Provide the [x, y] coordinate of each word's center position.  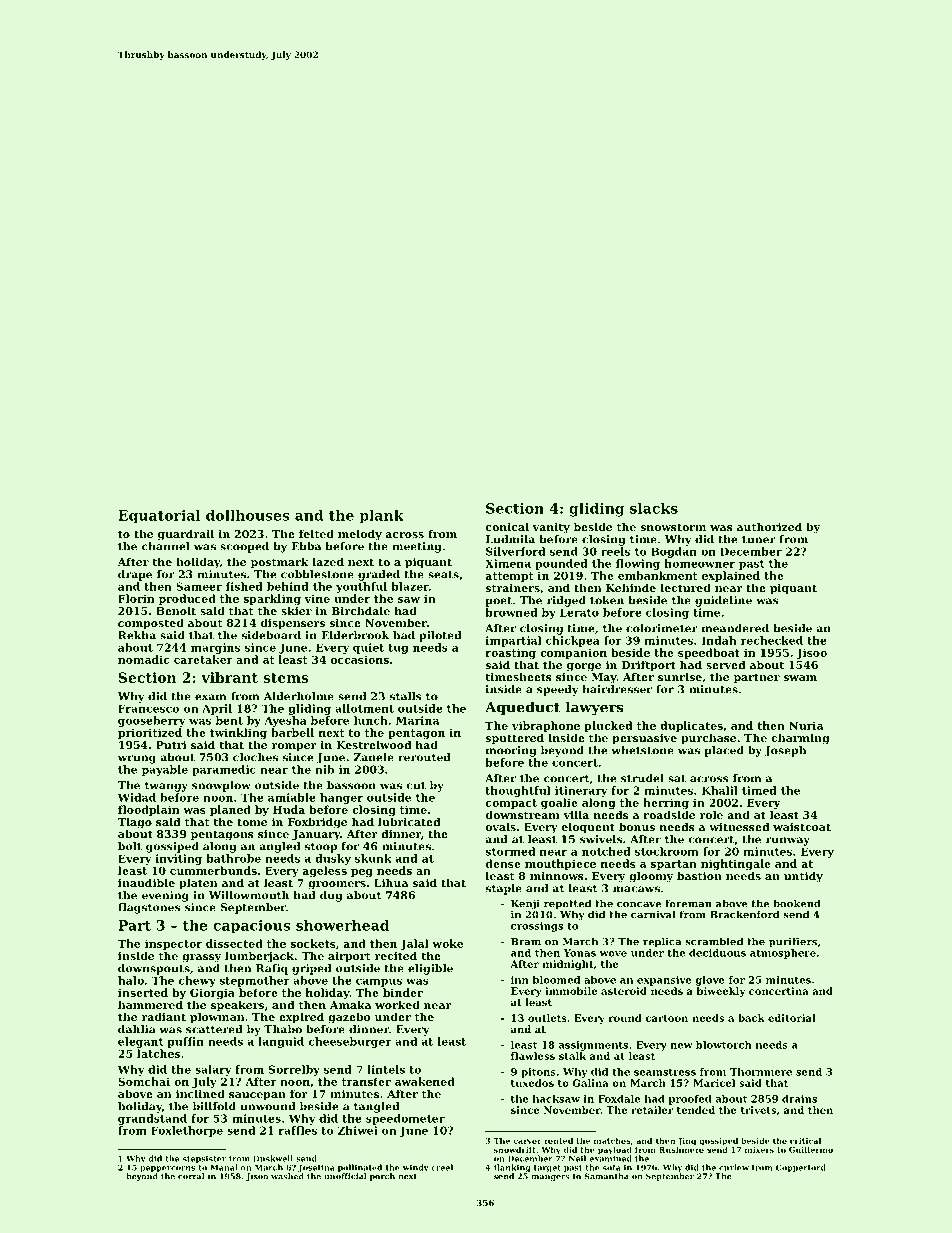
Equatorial [159, 517]
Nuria [806, 725]
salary [213, 1070]
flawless [533, 1056]
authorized [769, 526]
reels [615, 551]
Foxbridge [317, 823]
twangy [166, 787]
